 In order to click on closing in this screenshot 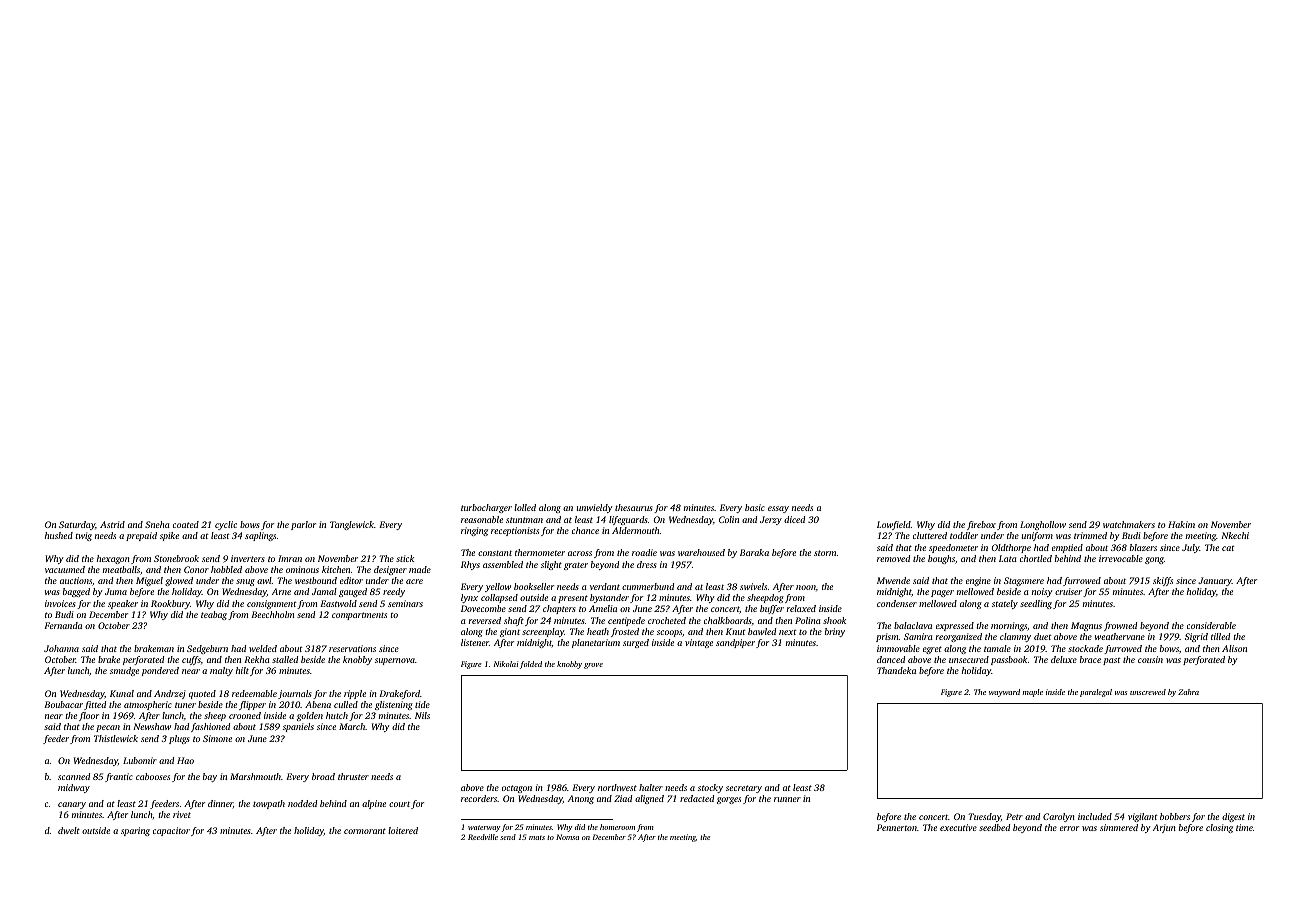, I will do `click(1219, 828)`.
